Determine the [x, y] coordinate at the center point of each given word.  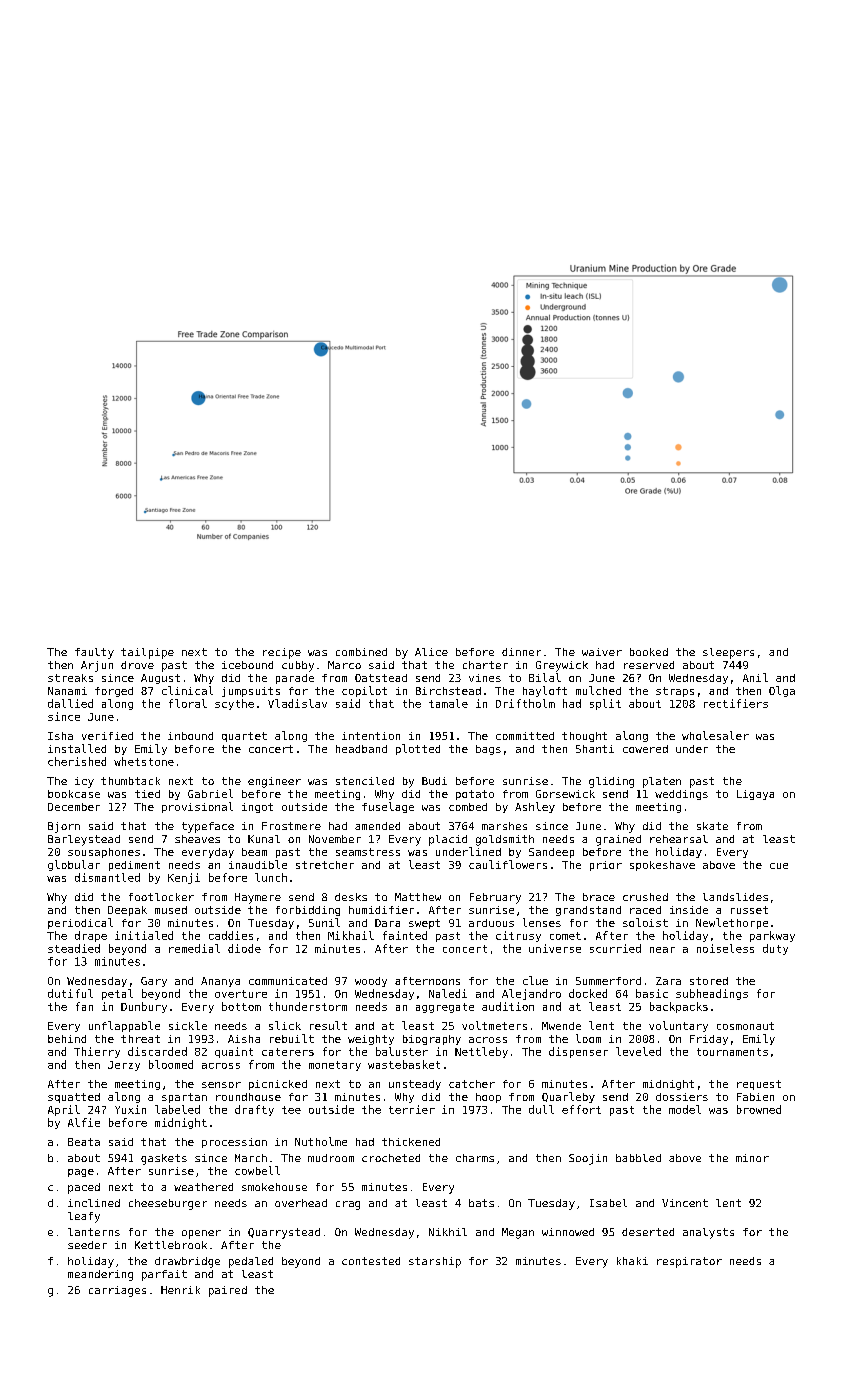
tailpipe [147, 653]
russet [749, 910]
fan [84, 1006]
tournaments [732, 1052]
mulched [598, 690]
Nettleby [481, 1052]
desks [351, 897]
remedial [194, 948]
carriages [117, 1291]
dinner [521, 652]
